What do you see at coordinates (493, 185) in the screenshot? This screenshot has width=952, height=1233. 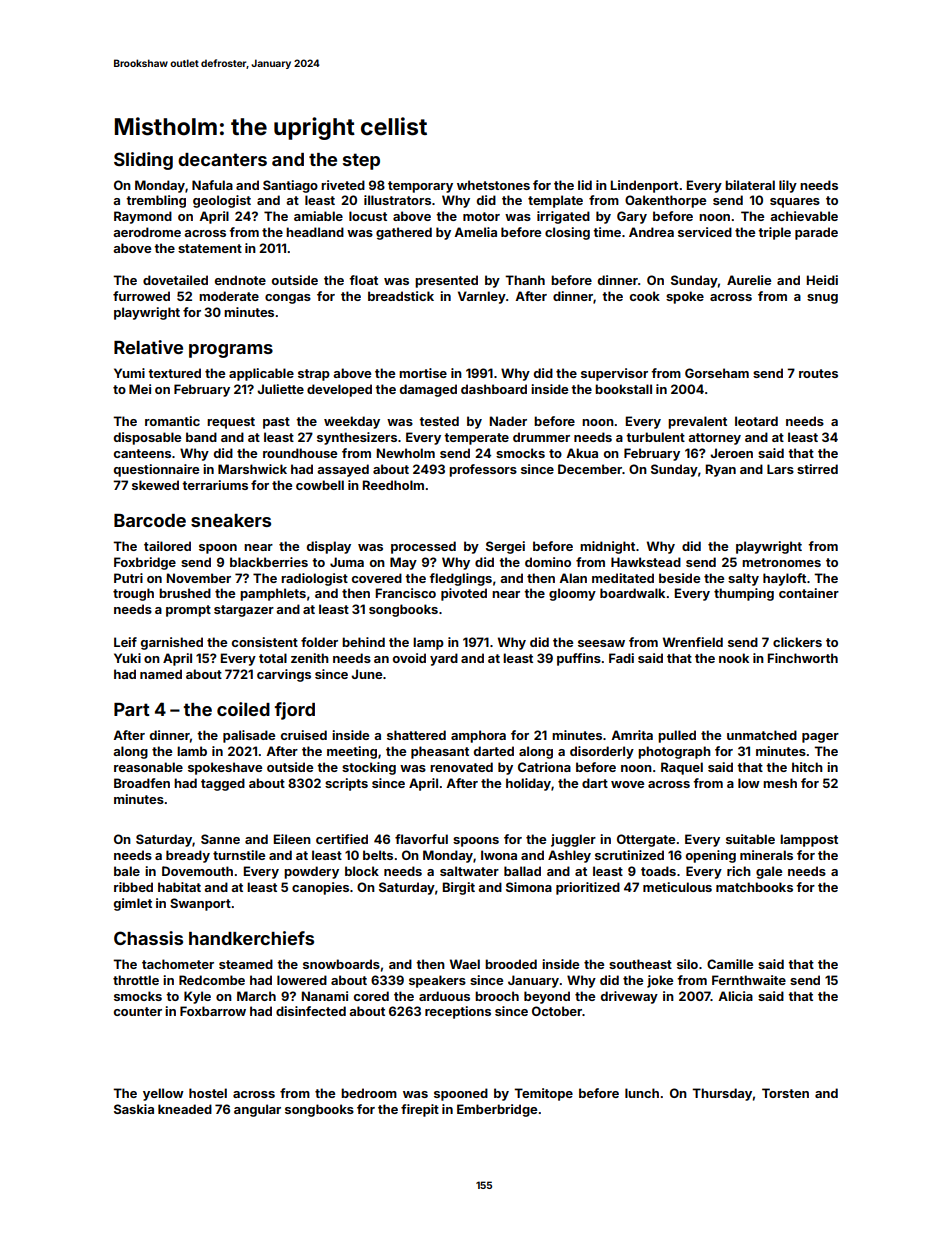 I see `whetstones` at bounding box center [493, 185].
